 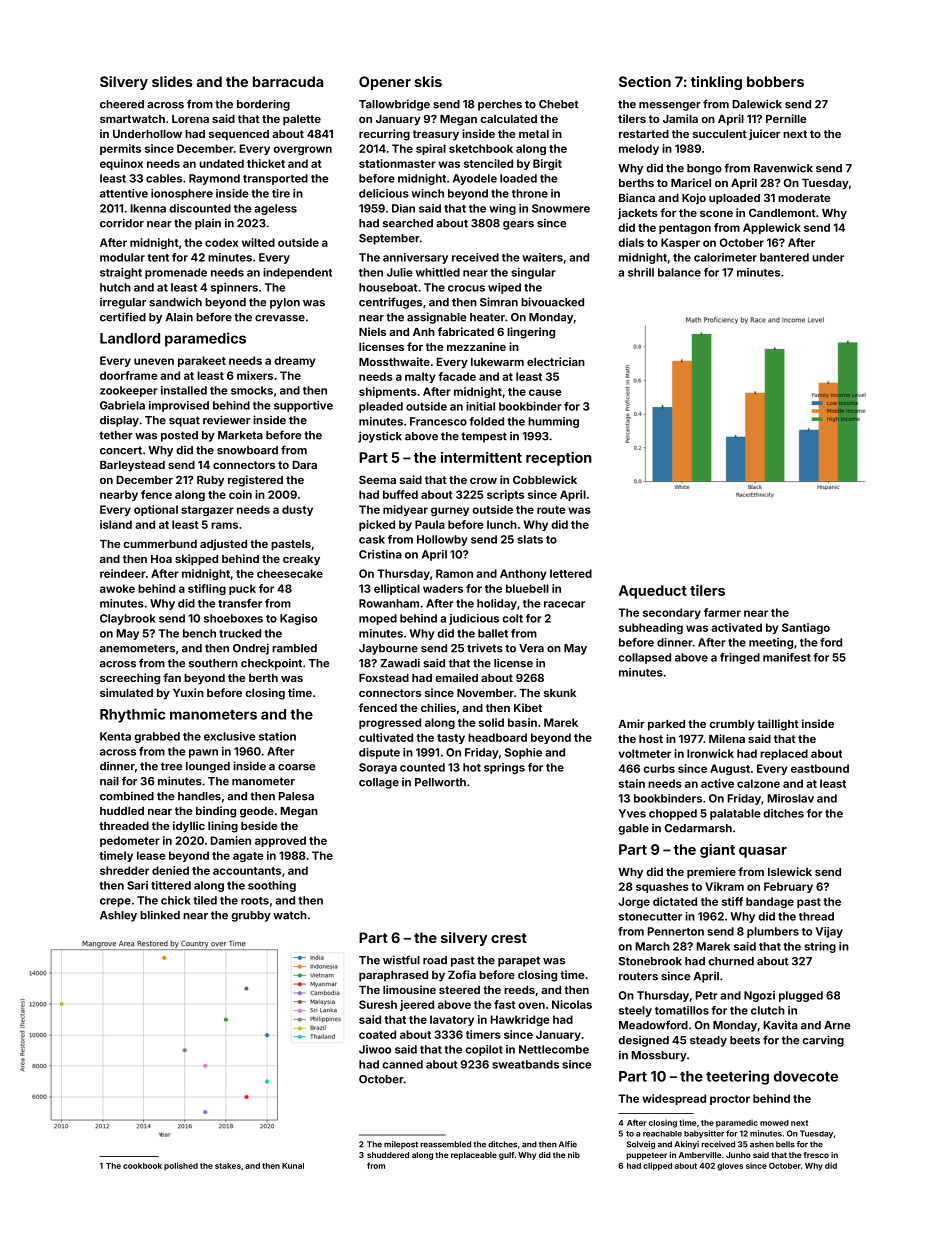 I want to click on anniversary, so click(x=415, y=258).
